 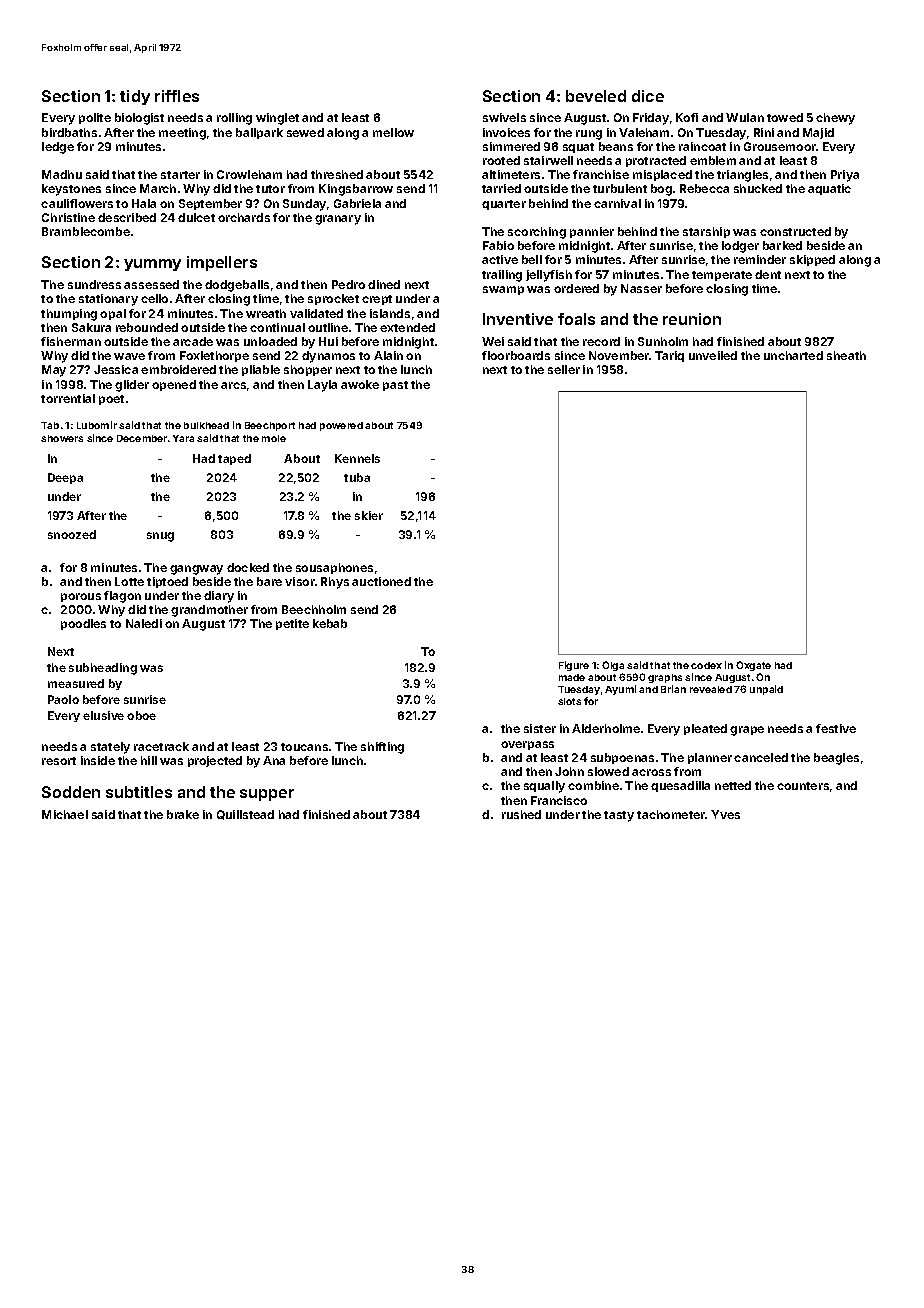 What do you see at coordinates (135, 97) in the screenshot?
I see `tidy` at bounding box center [135, 97].
